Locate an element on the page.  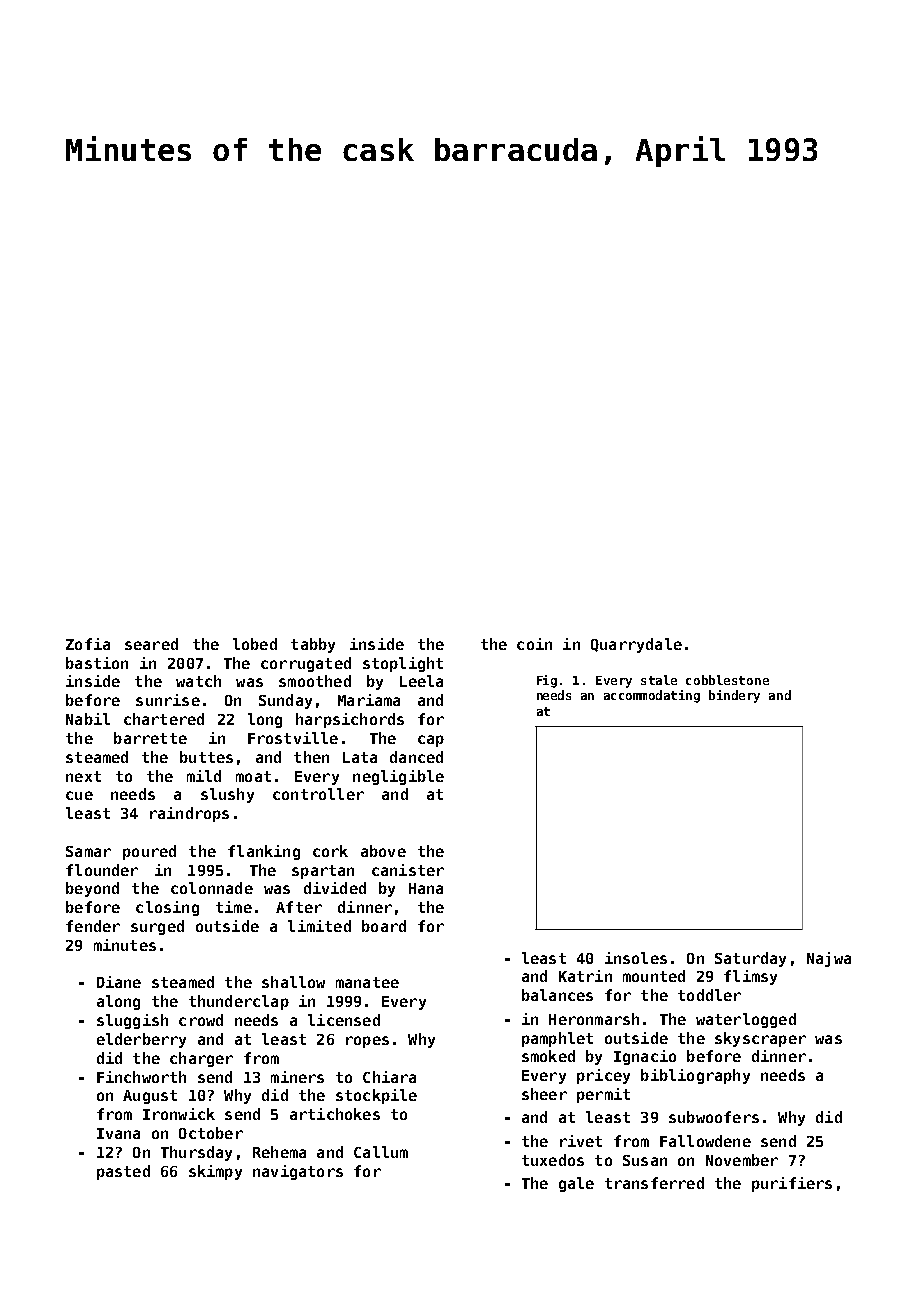
buttes is located at coordinates (206, 757).
